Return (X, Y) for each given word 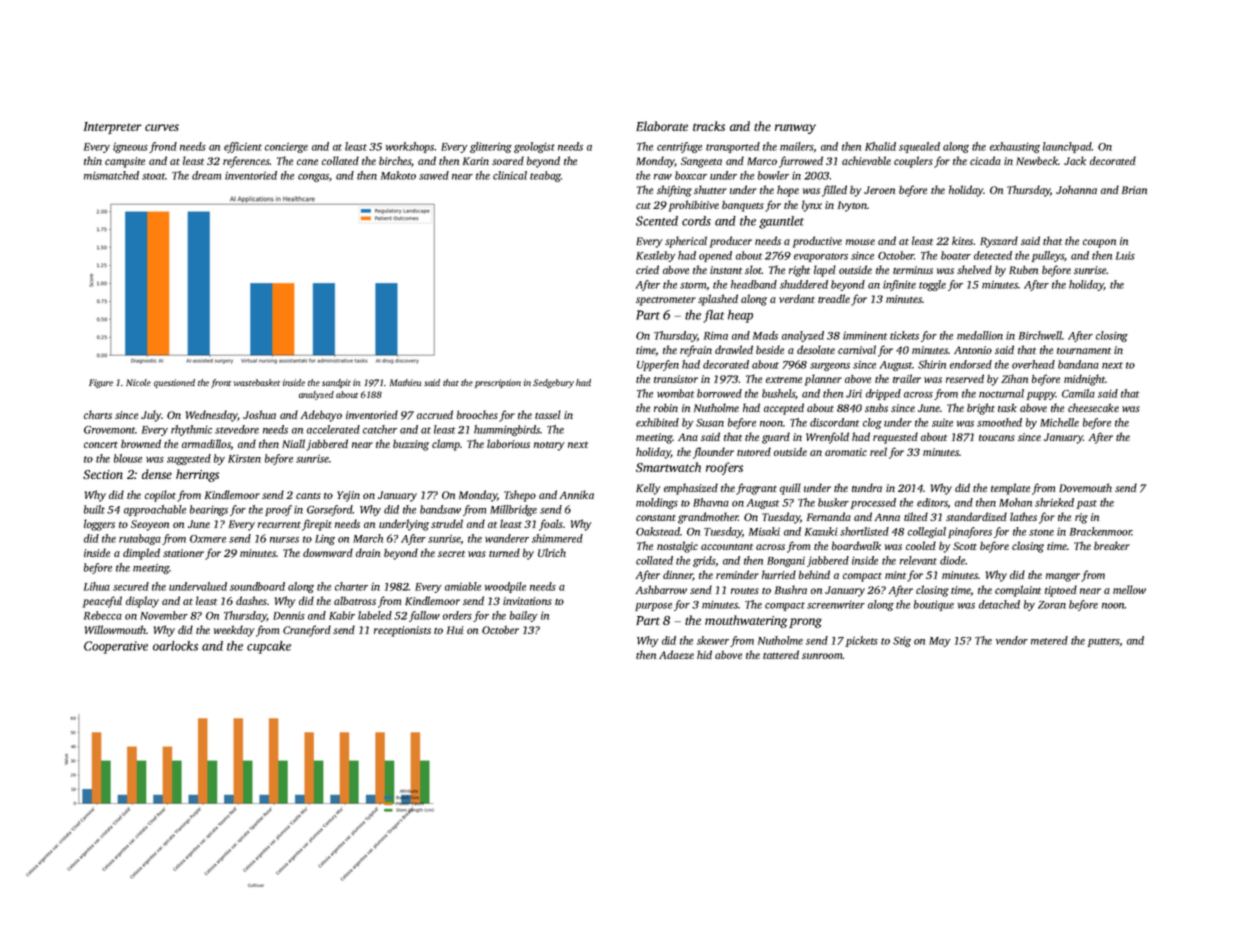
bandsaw (440, 509)
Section (103, 474)
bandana (1078, 364)
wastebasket (257, 382)
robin (666, 407)
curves (162, 127)
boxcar (691, 175)
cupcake (269, 647)
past (1087, 504)
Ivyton (852, 206)
